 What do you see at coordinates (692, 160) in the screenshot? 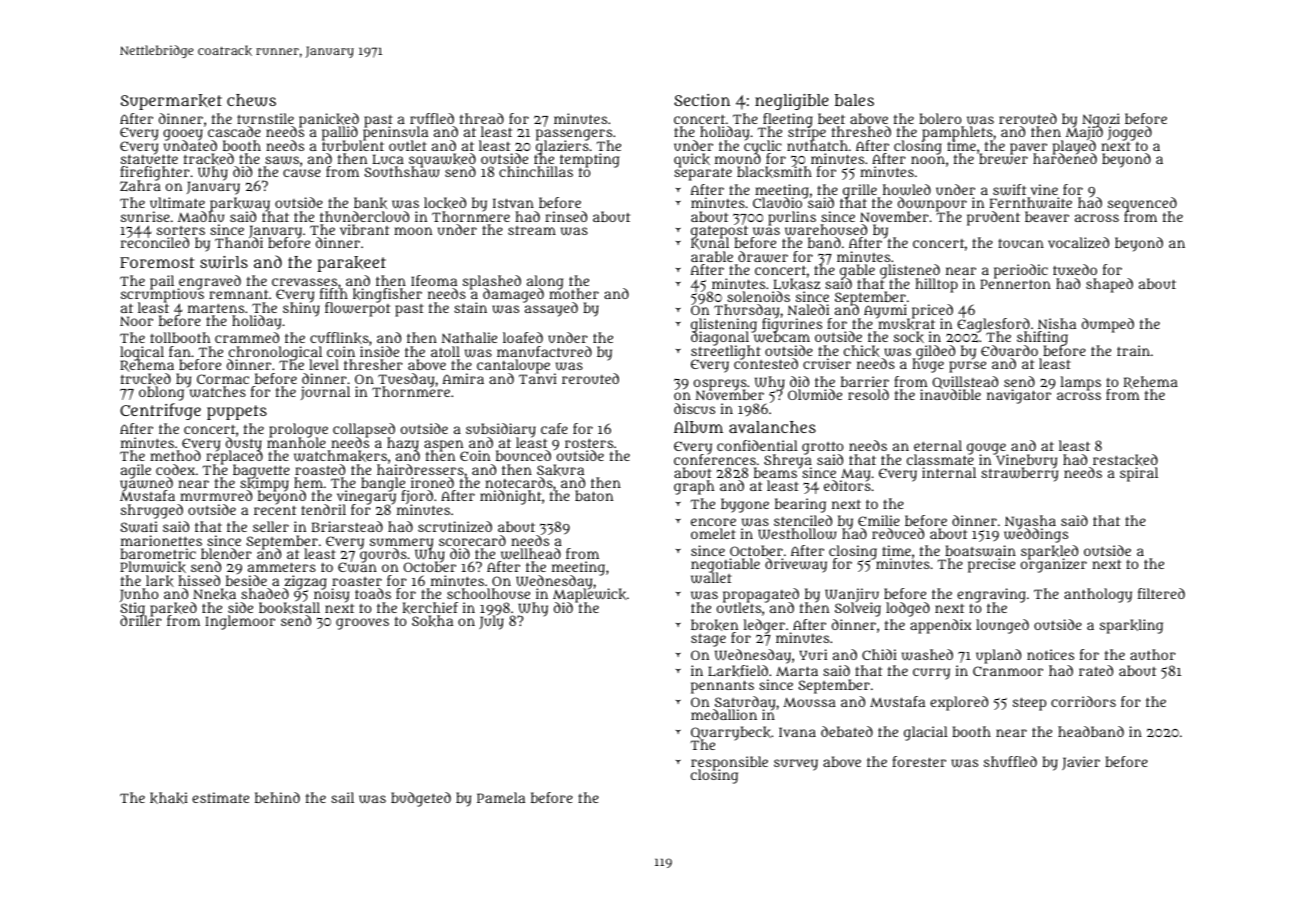
I see `quick` at bounding box center [692, 160].
